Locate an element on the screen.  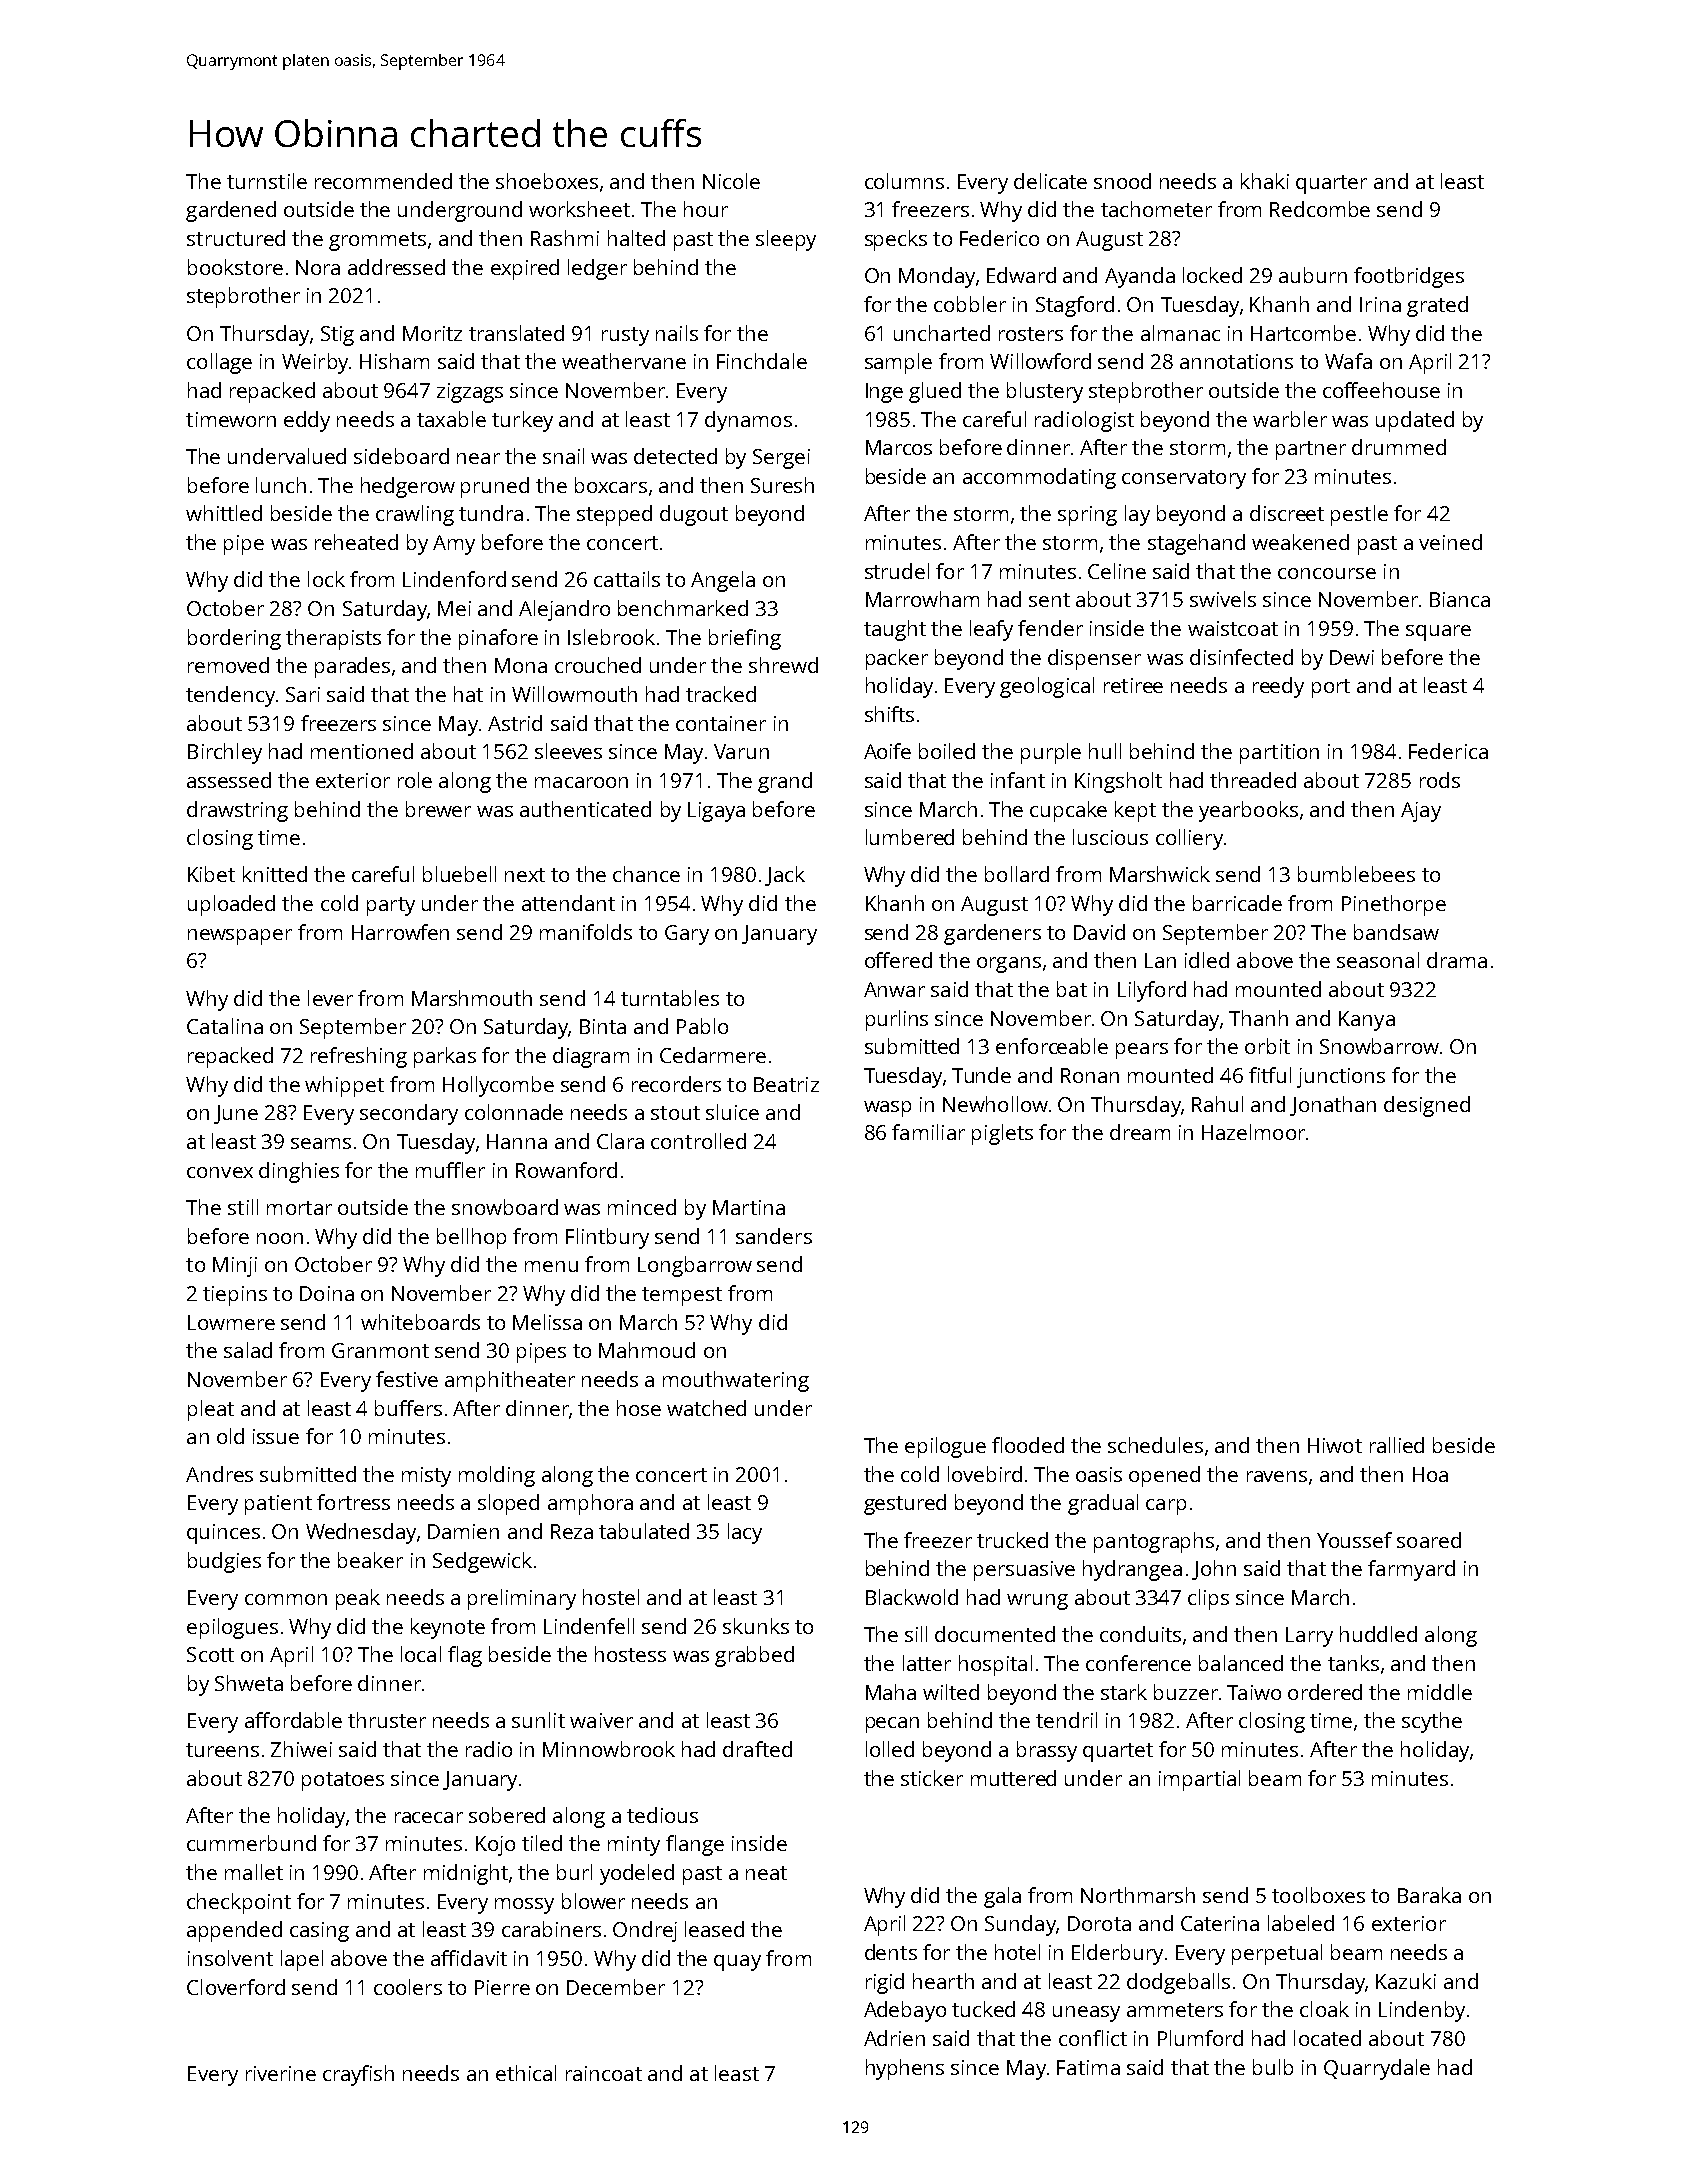
columns is located at coordinates (904, 181).
